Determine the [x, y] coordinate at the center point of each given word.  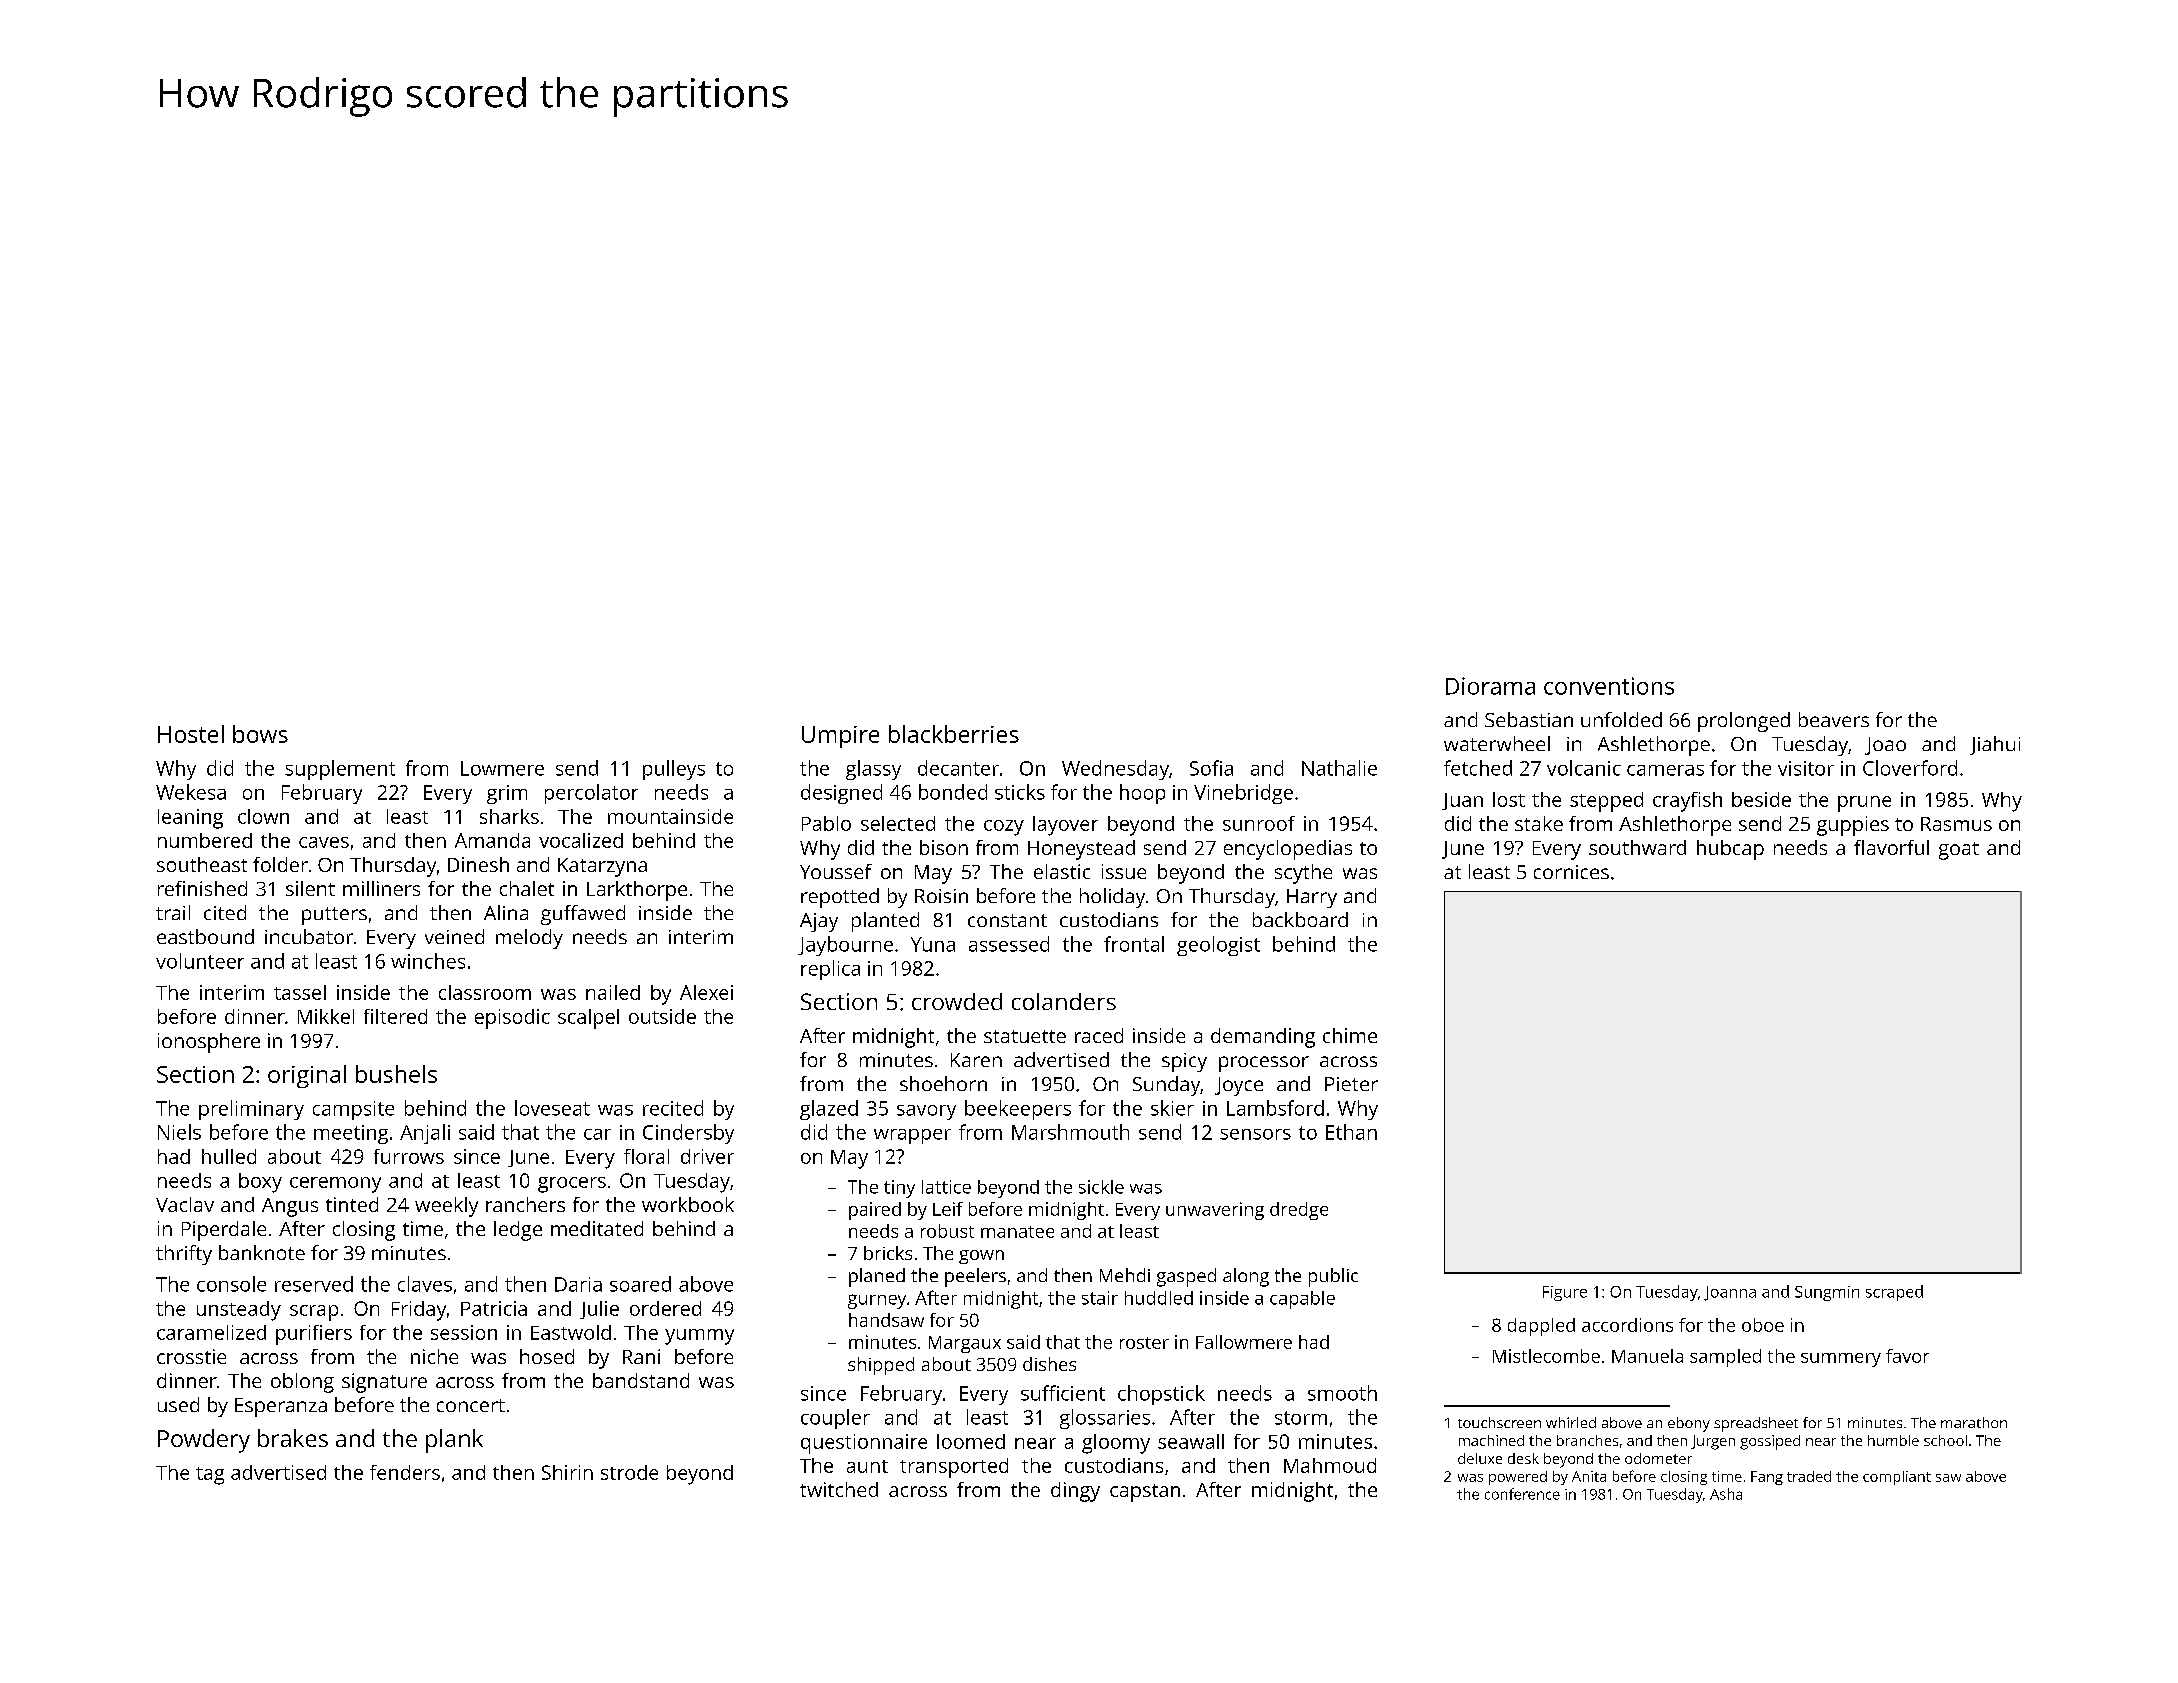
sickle [1101, 1187]
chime [1350, 1035]
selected [898, 823]
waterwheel [1497, 743]
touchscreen [1499, 1422]
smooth [1342, 1393]
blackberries [954, 734]
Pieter [1351, 1084]
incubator [309, 936]
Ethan [1351, 1132]
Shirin [567, 1472]
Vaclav [185, 1204]
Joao [1885, 746]
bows [260, 734]
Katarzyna [602, 867]
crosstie [191, 1356]
